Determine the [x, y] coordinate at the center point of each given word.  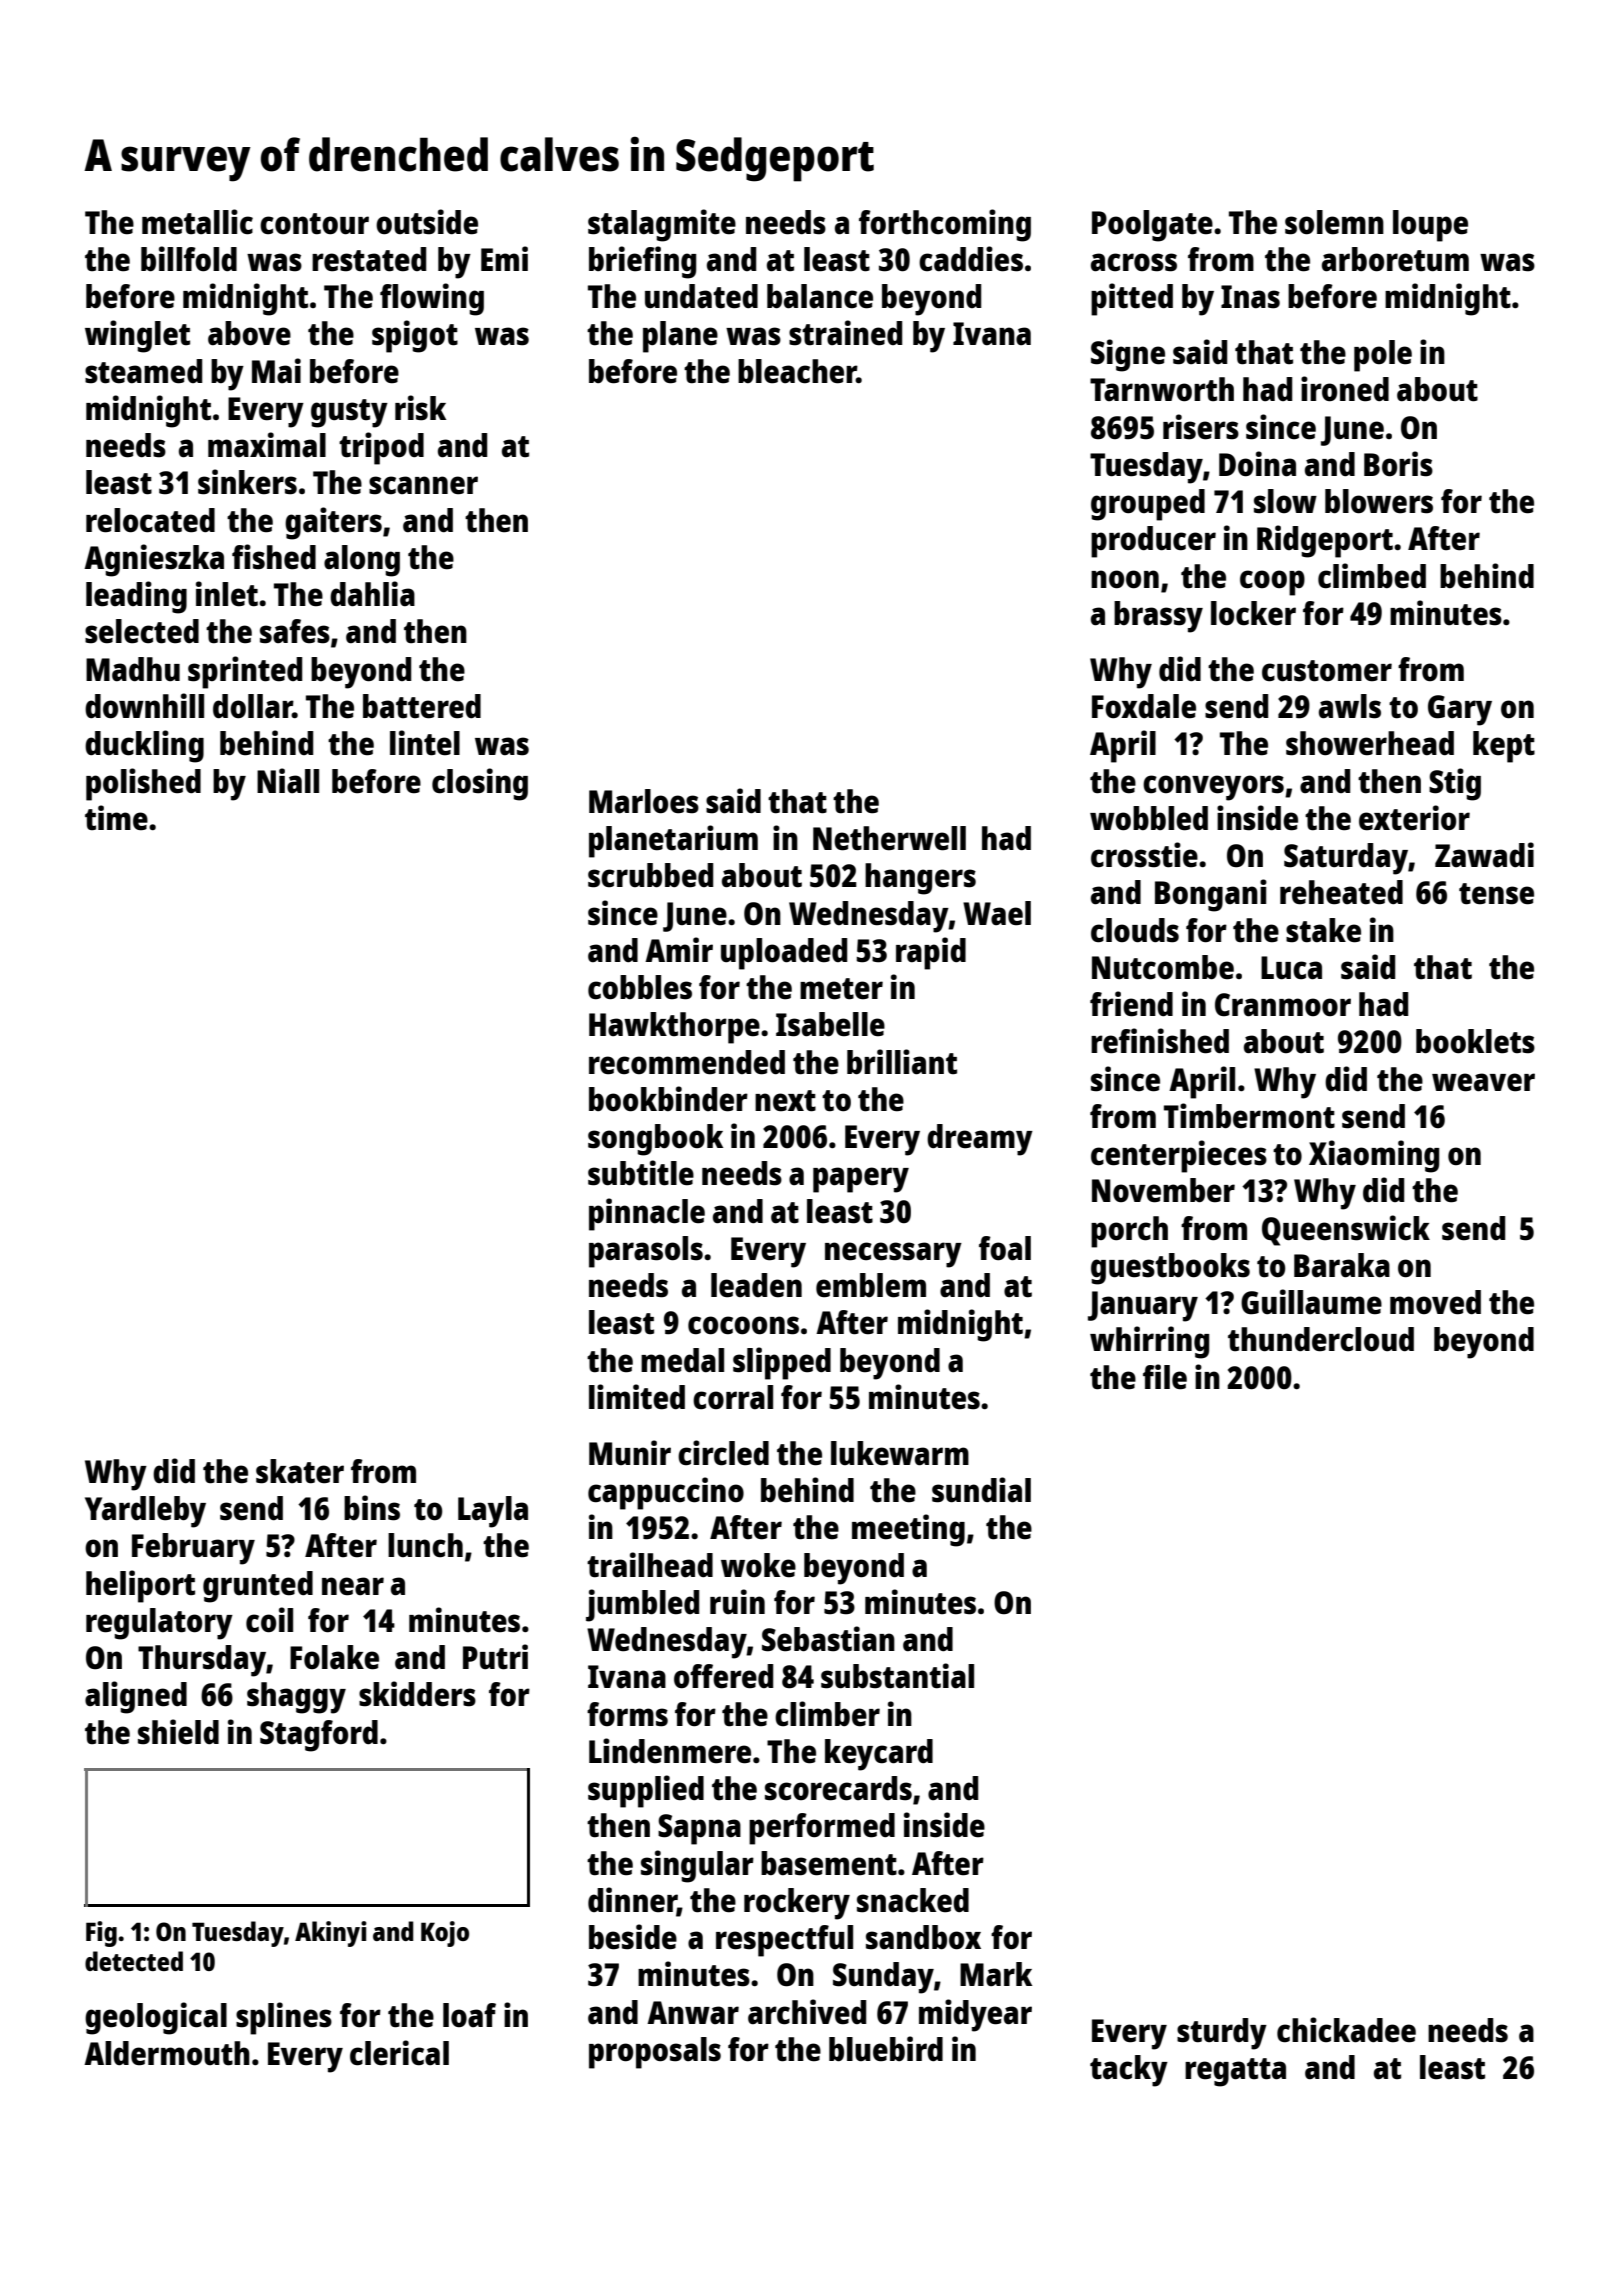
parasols [646, 1252]
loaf [469, 2015]
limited [637, 1397]
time [116, 818]
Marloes [644, 801]
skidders [417, 1694]
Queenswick [1346, 1230]
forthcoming [945, 225]
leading [136, 597]
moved [1435, 1302]
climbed [1372, 576]
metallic [197, 222]
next [785, 1101]
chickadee [1346, 2030]
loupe [1430, 226]
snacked [913, 1900]
